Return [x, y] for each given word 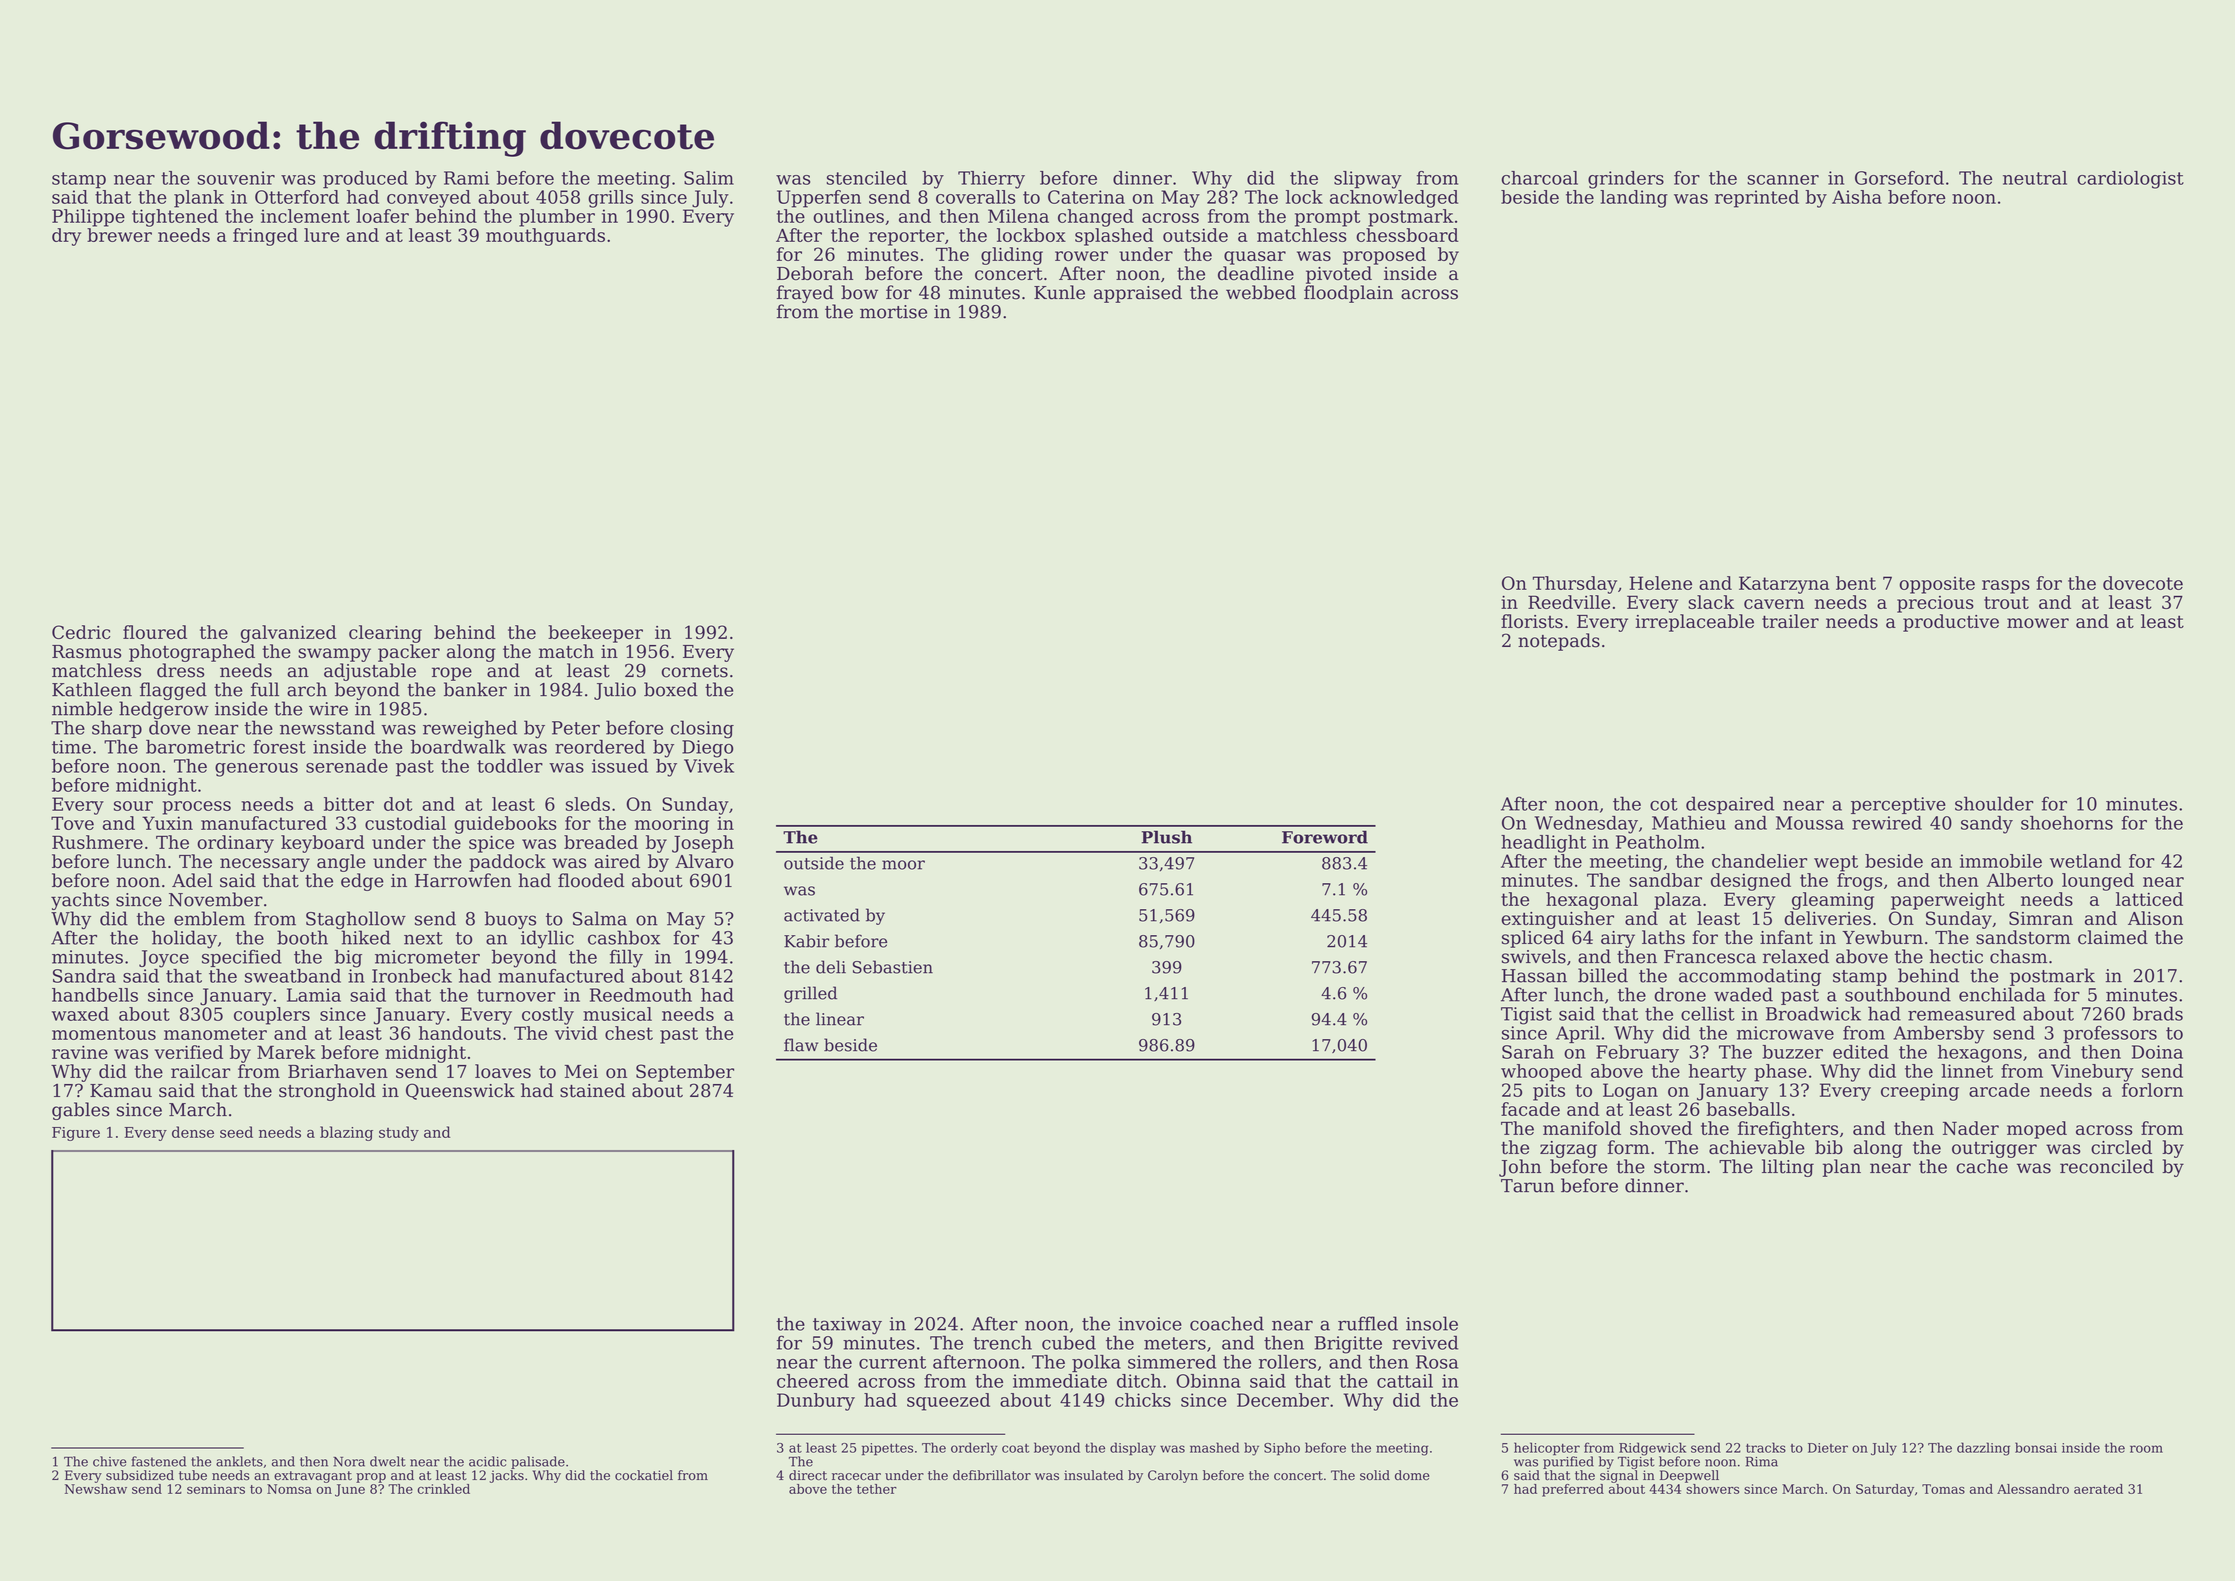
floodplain [1348, 294]
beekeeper [595, 634]
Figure [76, 1134]
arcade [1999, 1090]
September [685, 1073]
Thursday [1575, 585]
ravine [80, 1052]
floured [155, 632]
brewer [119, 235]
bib [1829, 1147]
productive [1951, 623]
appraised [1138, 294]
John [1520, 1168]
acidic [487, 1461]
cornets [695, 671]
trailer [1790, 621]
